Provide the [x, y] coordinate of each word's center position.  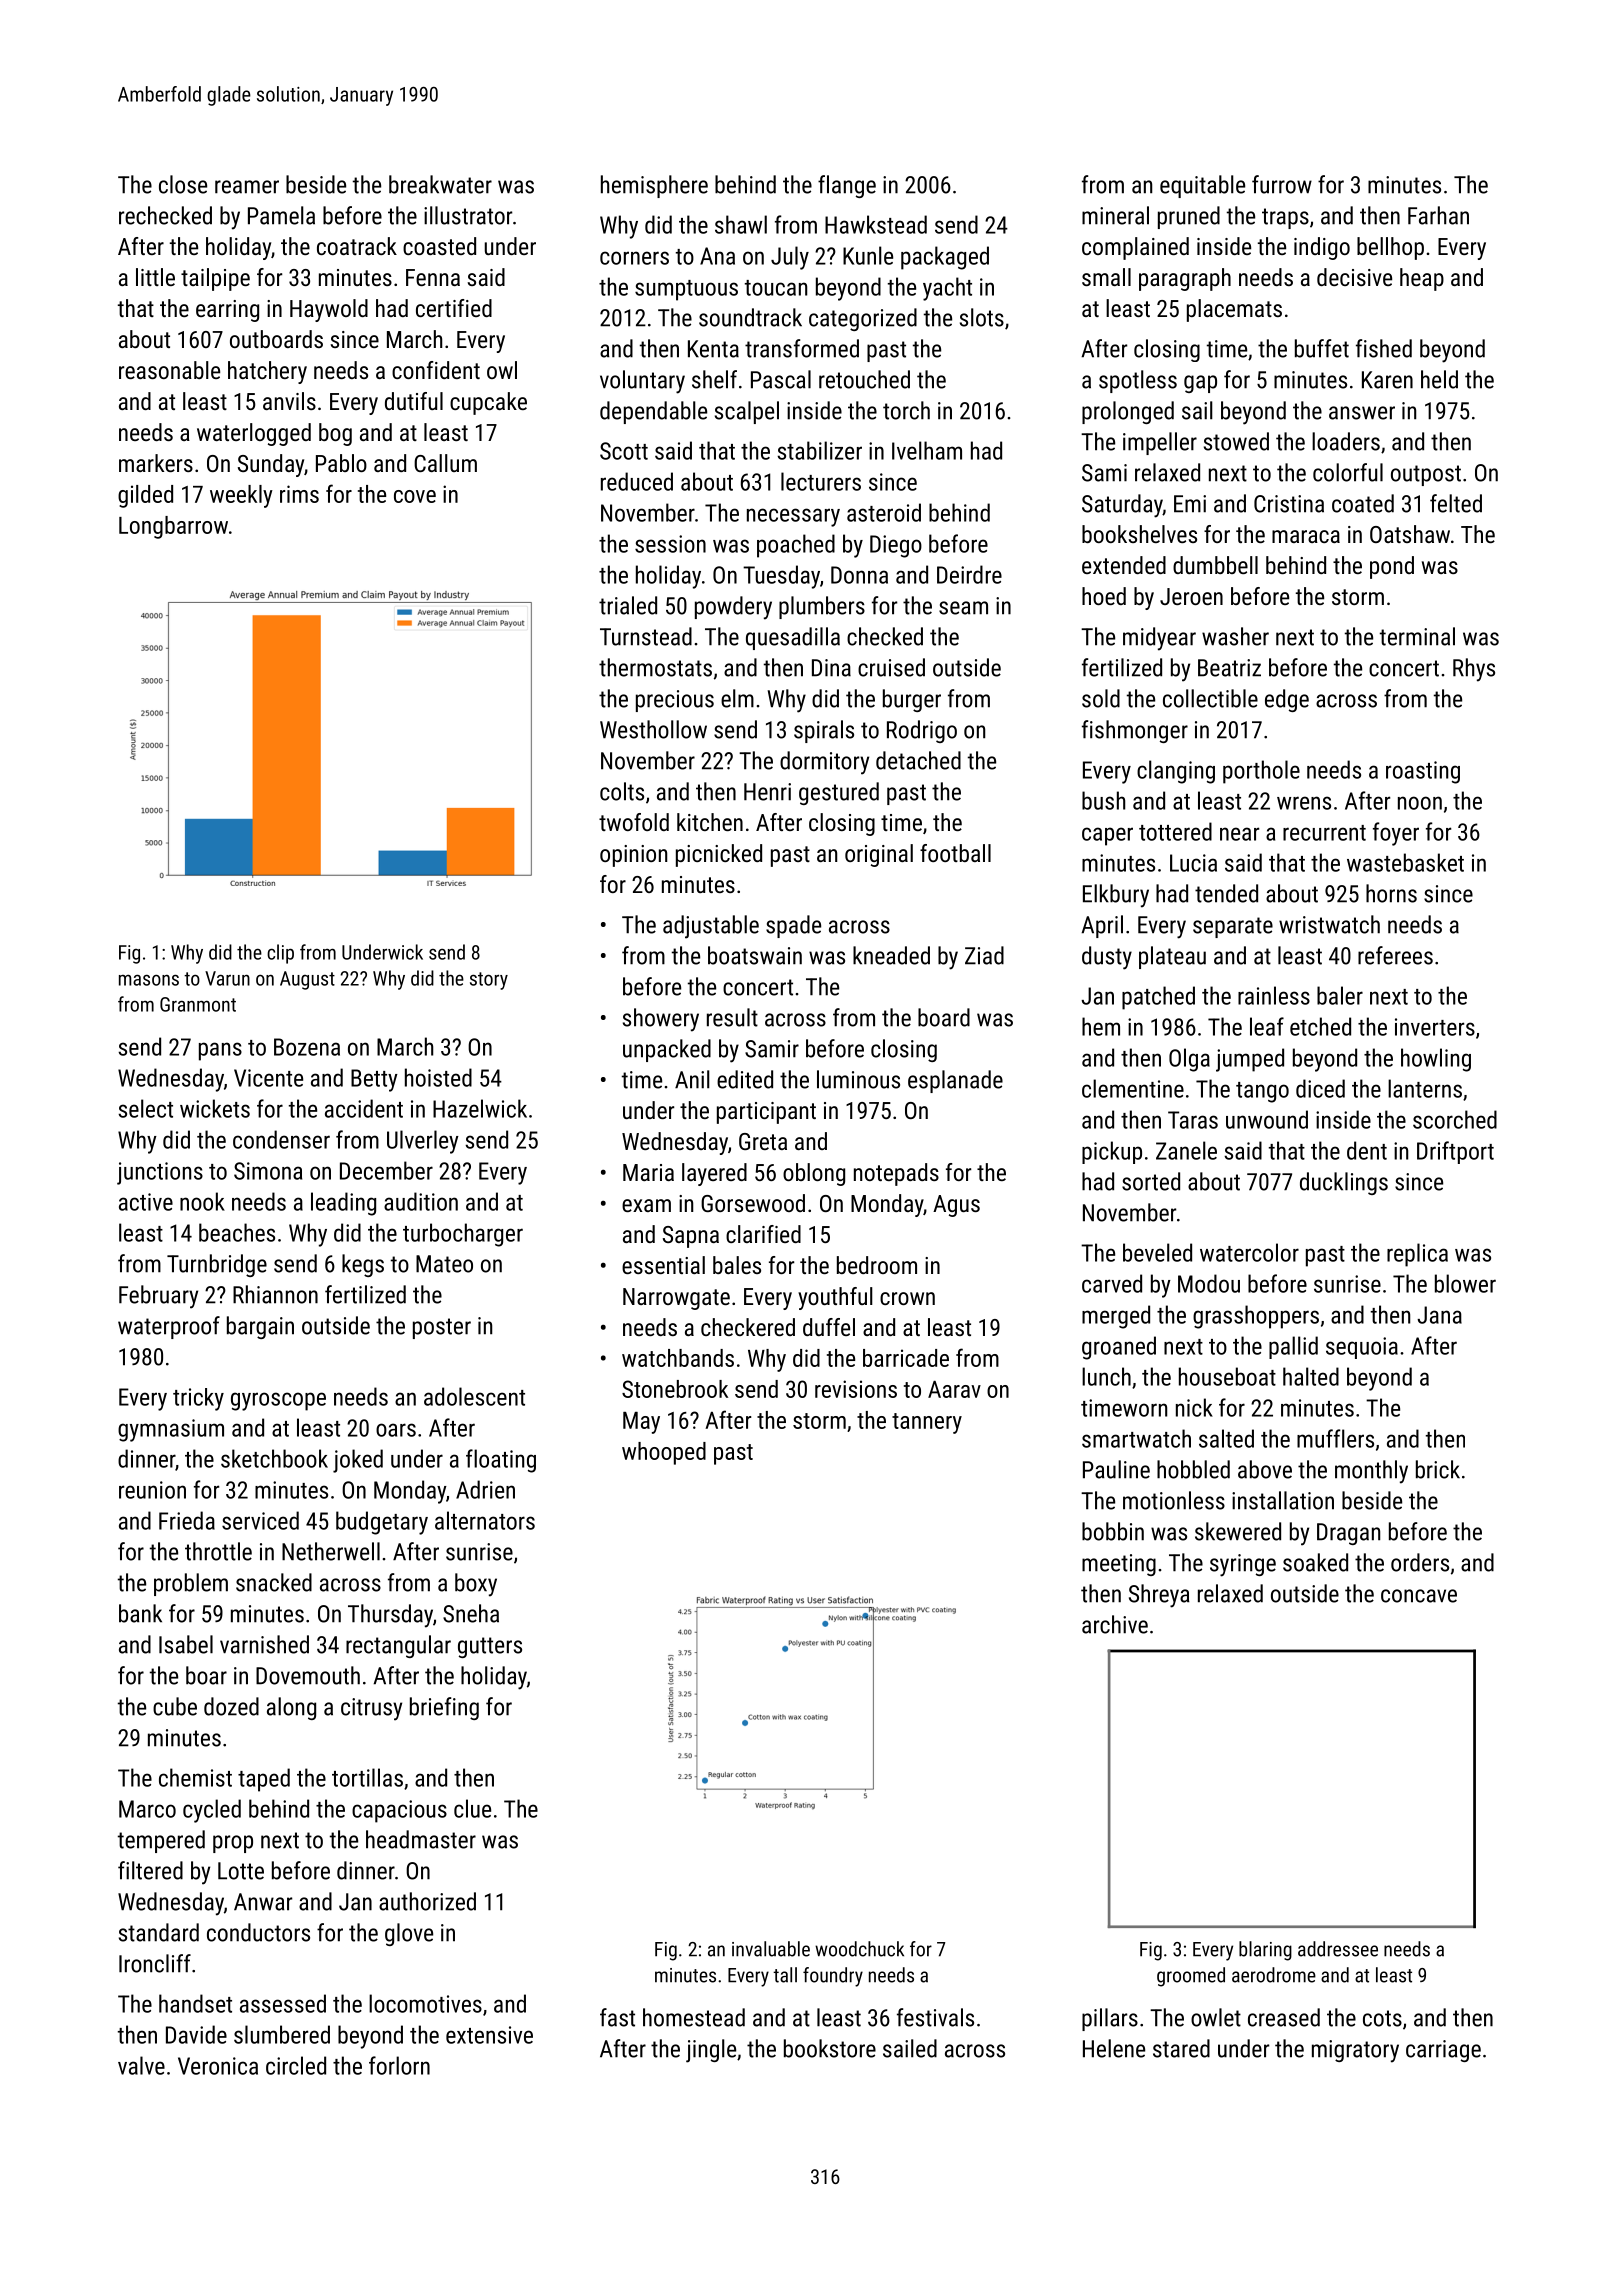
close [183, 184]
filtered [150, 1870]
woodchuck [859, 1949]
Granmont [198, 1004]
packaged [945, 258]
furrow [1282, 184]
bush [1103, 800]
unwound [1267, 1119]
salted [1226, 1438]
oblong [814, 1174]
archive [1115, 1624]
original [879, 855]
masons [149, 980]
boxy [476, 1585]
